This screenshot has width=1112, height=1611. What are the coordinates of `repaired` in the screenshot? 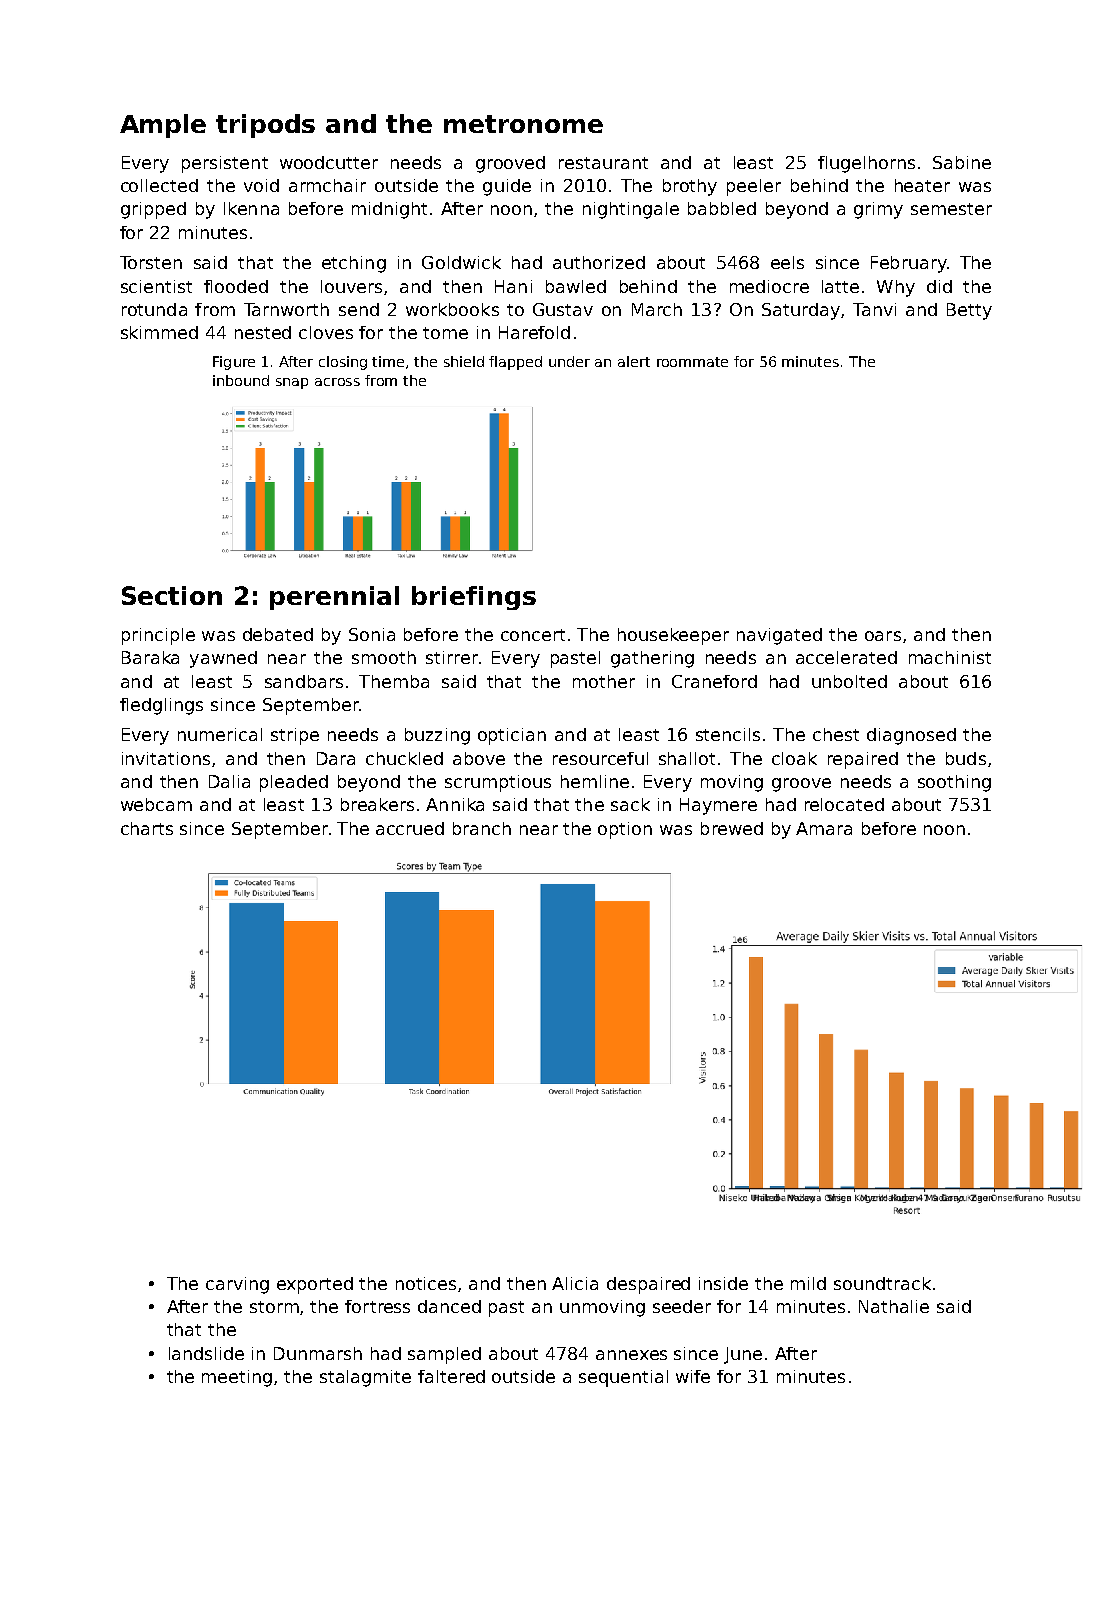 It's located at (863, 760).
